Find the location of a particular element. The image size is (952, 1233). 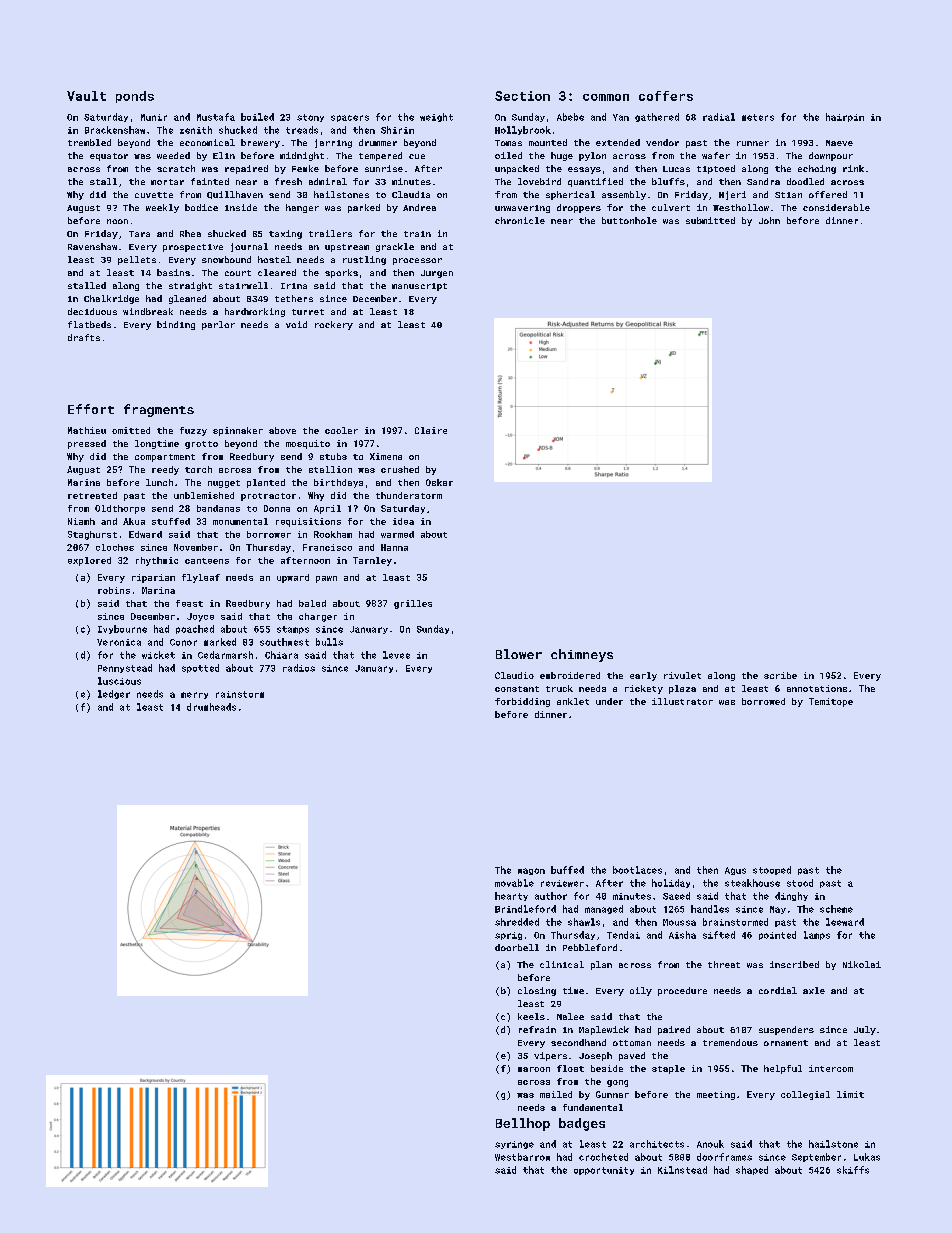

anklet is located at coordinates (573, 701).
